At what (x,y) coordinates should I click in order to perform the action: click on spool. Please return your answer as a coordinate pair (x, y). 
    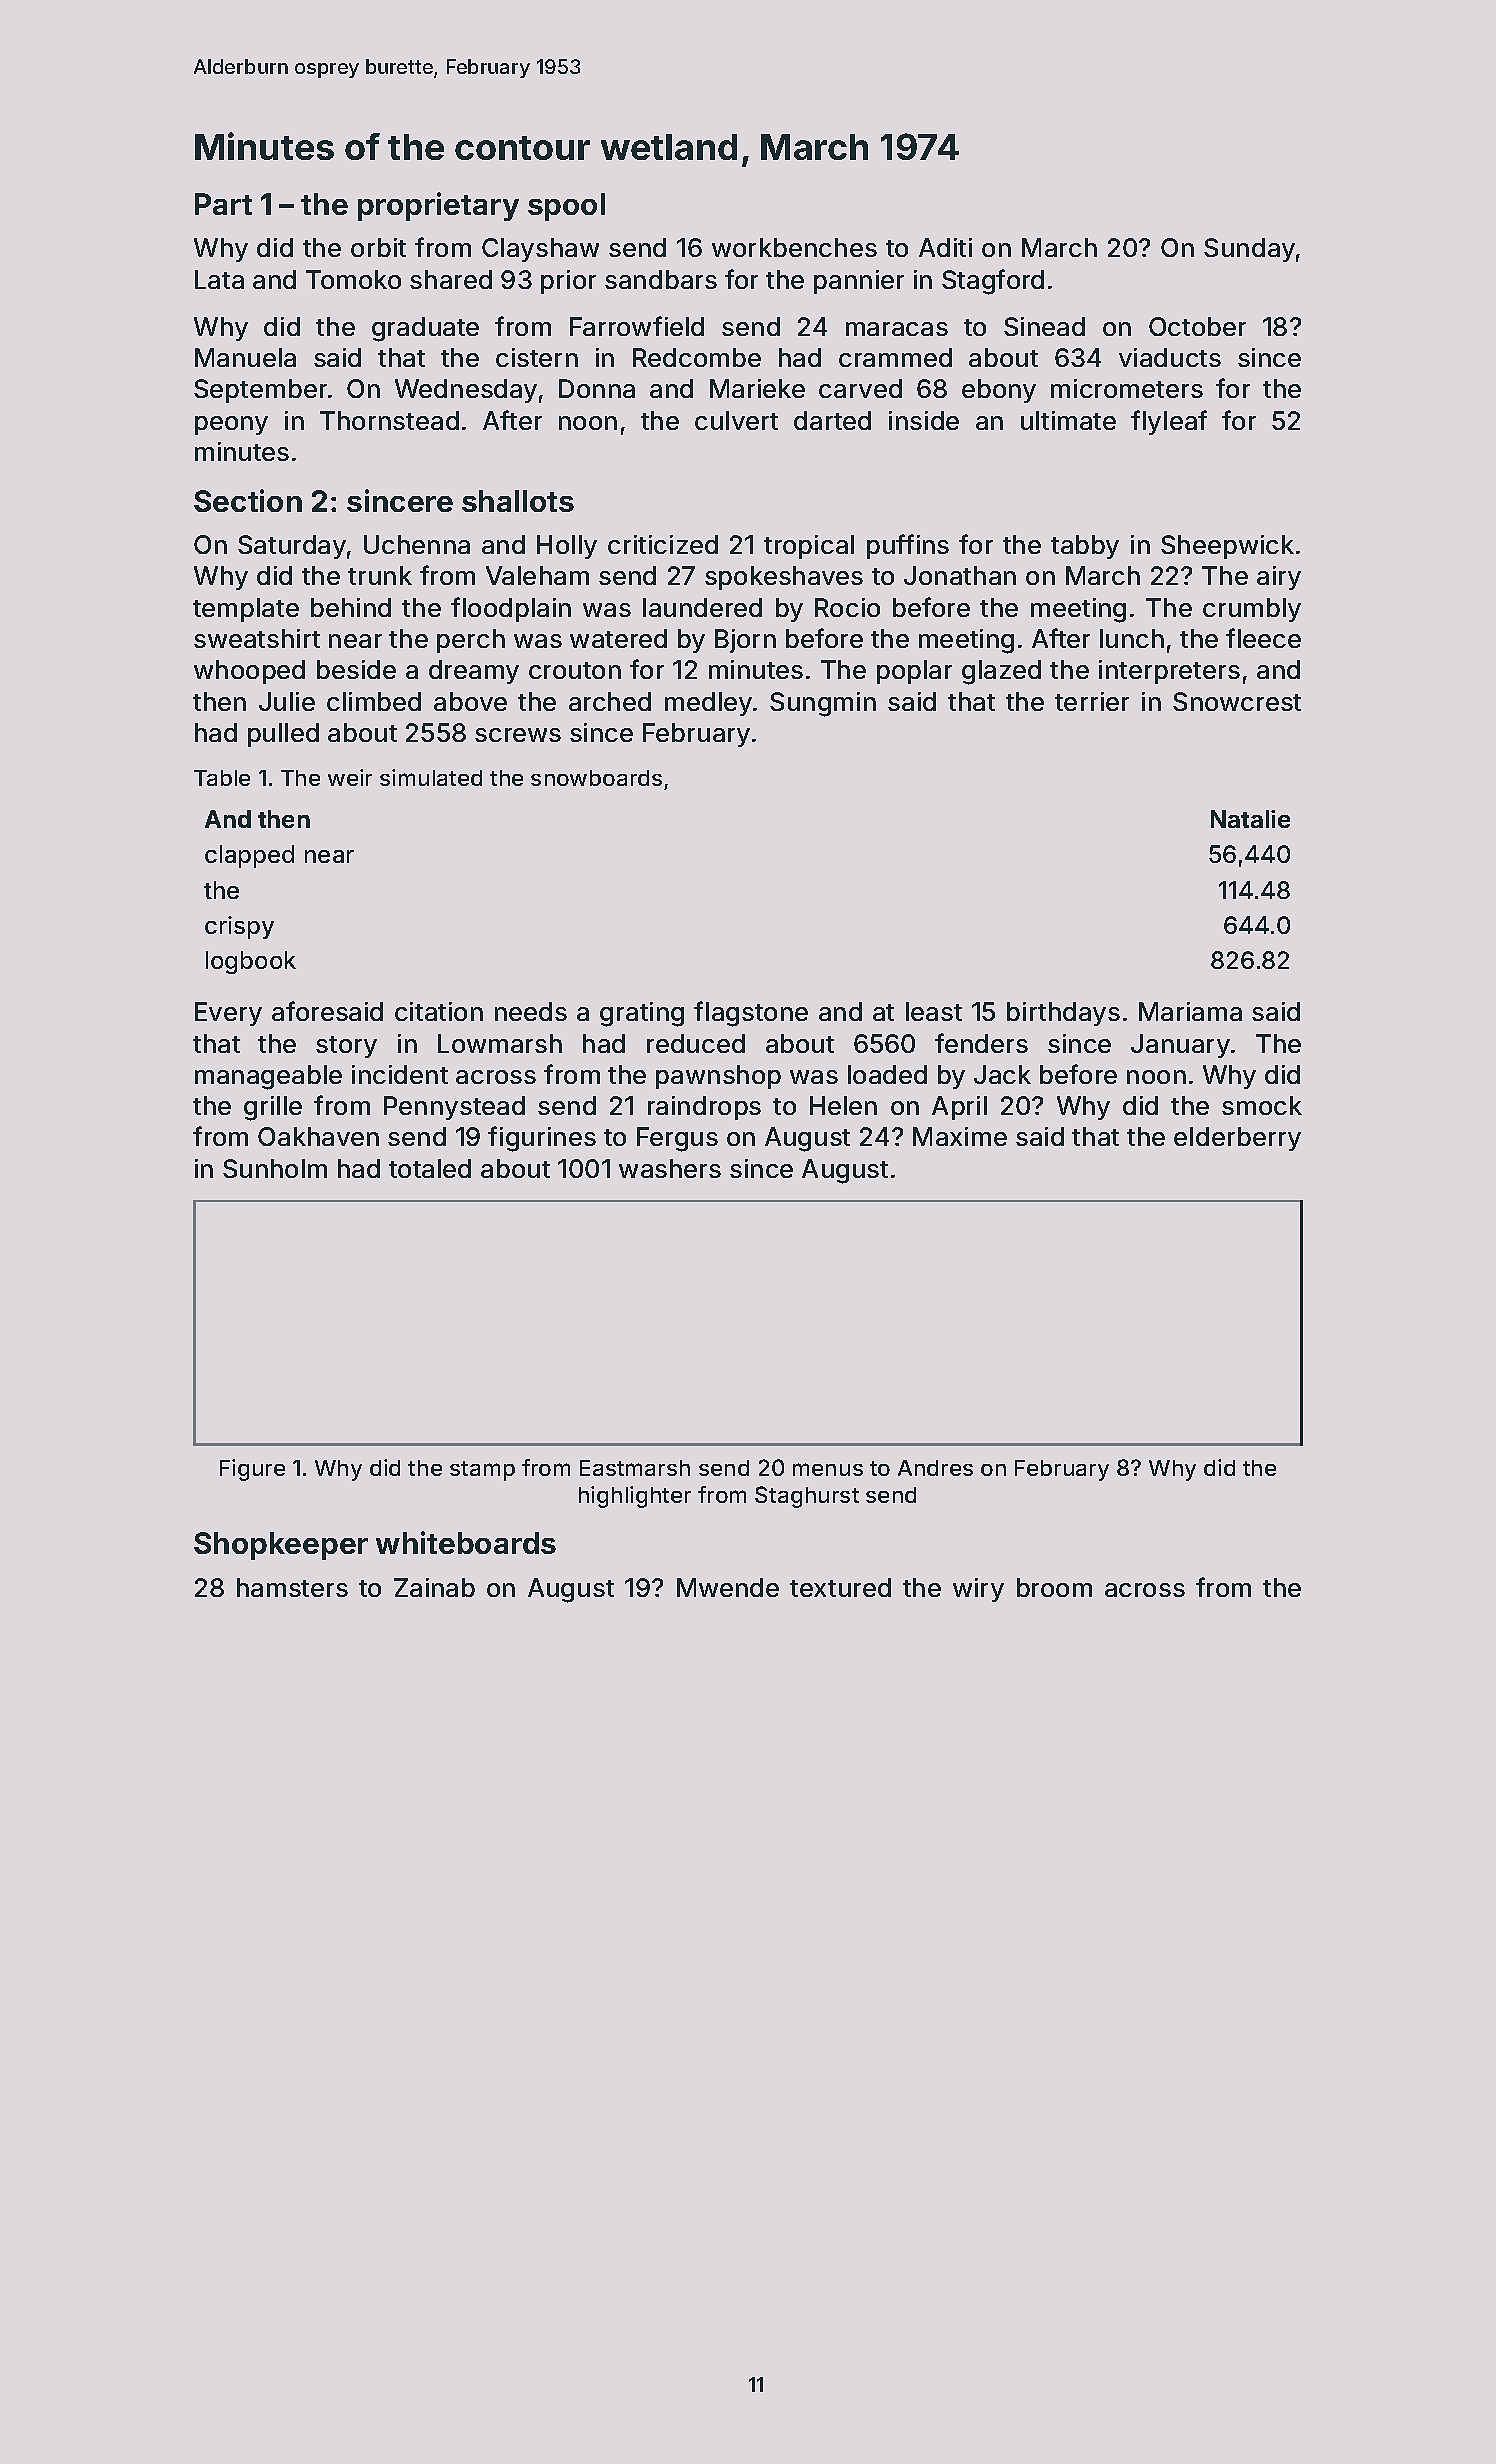
    Looking at the image, I should click on (566, 207).
